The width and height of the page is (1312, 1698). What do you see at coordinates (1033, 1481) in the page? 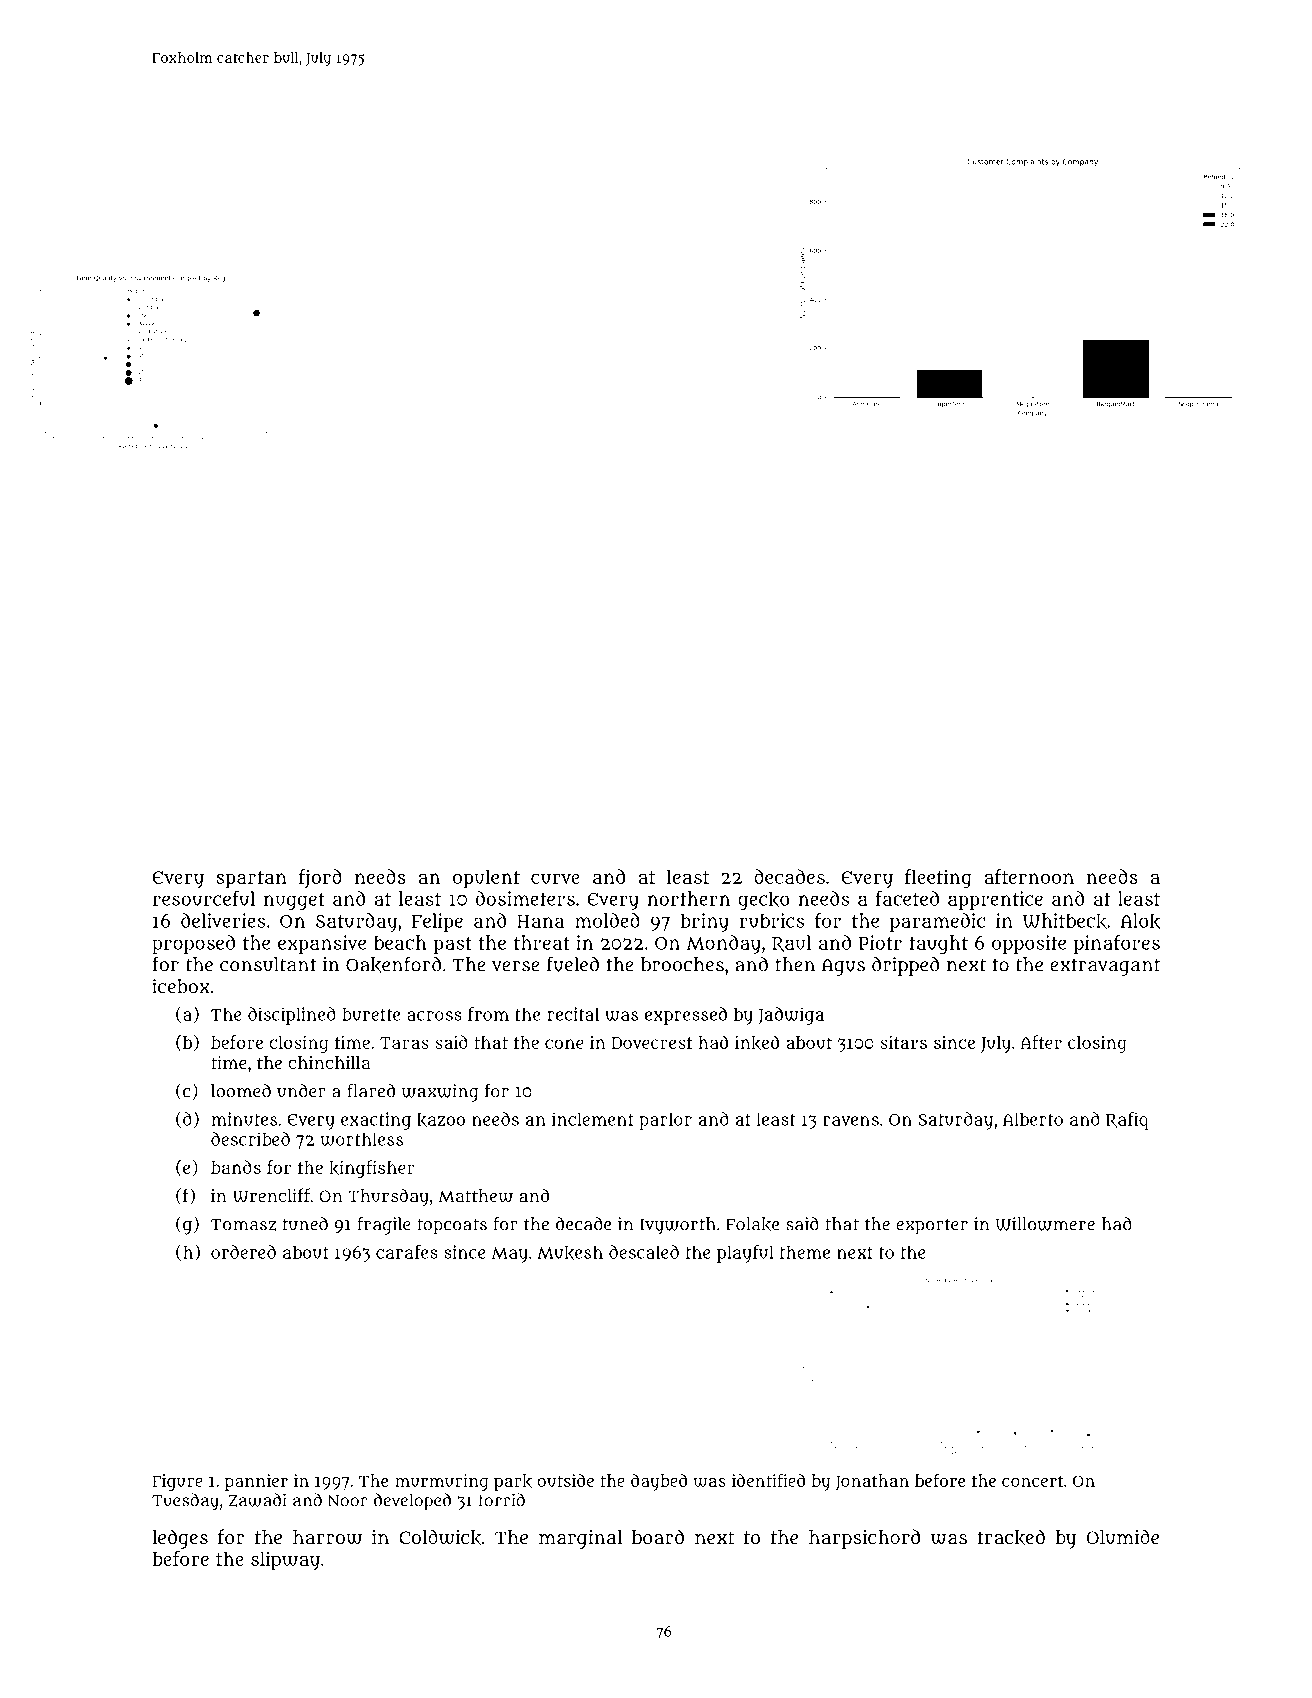
I see `concert` at bounding box center [1033, 1481].
